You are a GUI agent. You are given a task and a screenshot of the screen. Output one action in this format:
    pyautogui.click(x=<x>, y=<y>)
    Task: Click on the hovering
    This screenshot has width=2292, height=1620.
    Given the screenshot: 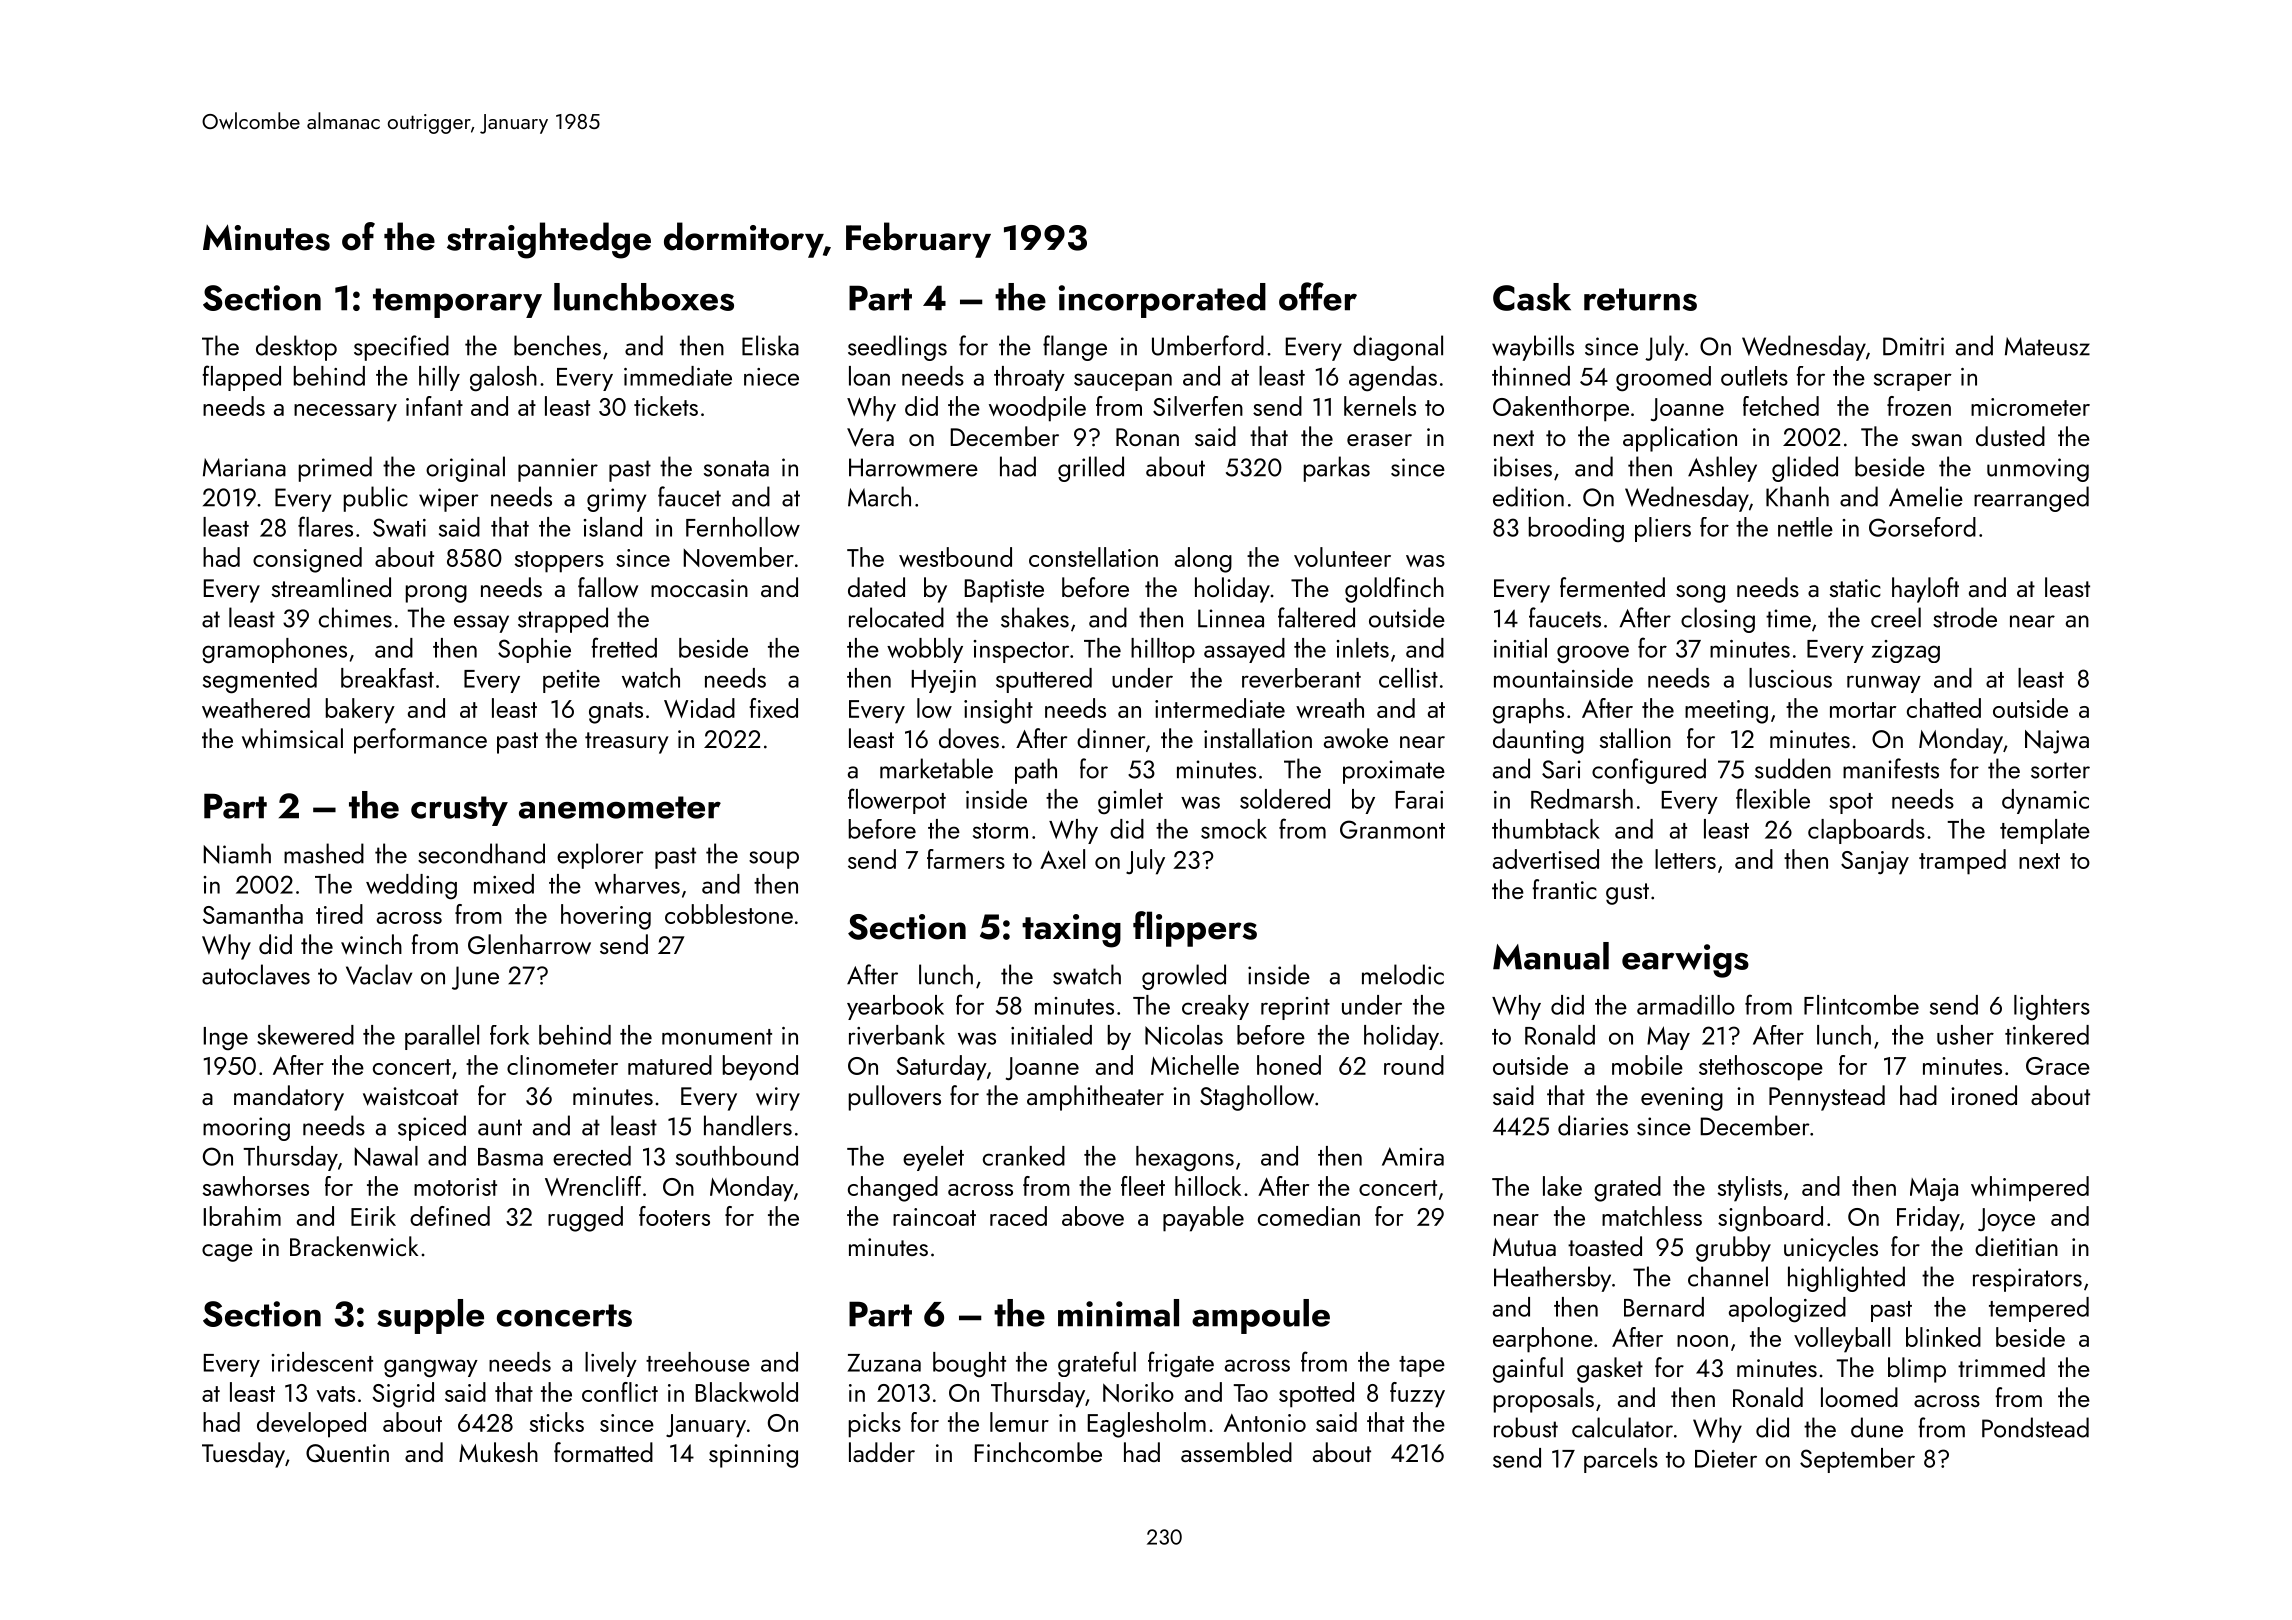 What is the action you would take?
    pyautogui.click(x=606, y=917)
